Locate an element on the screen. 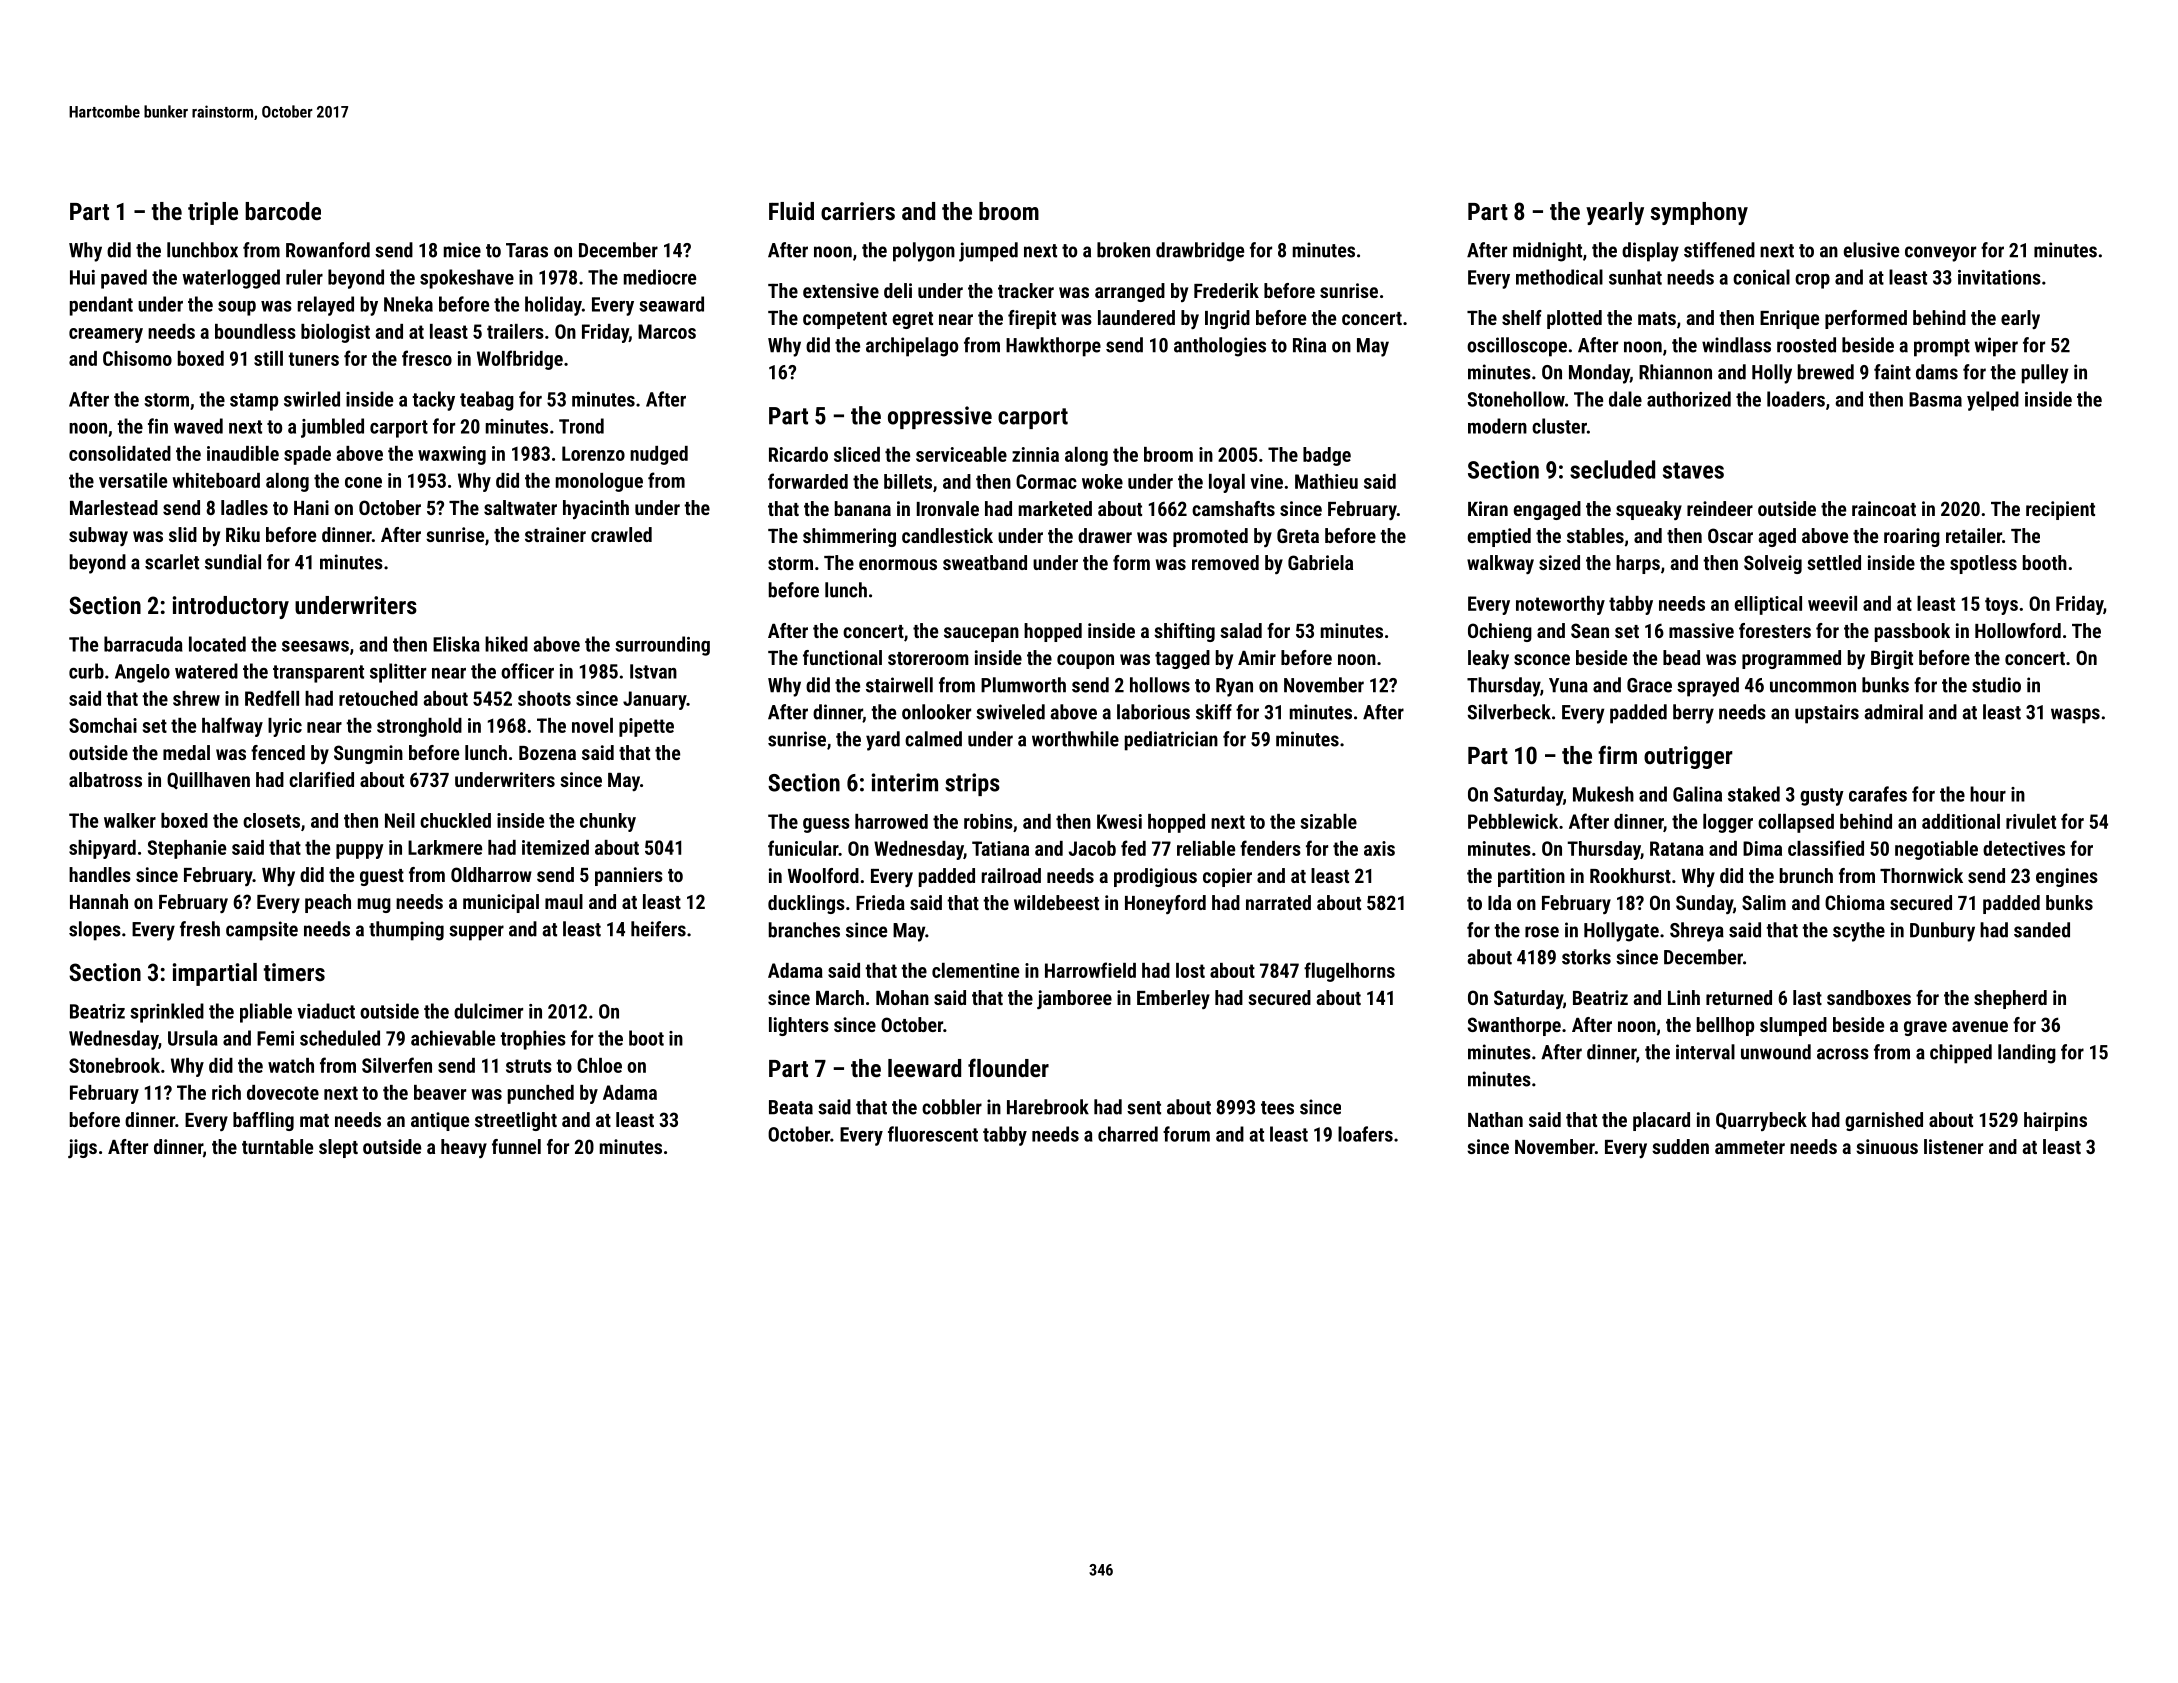  yelped is located at coordinates (1993, 401).
